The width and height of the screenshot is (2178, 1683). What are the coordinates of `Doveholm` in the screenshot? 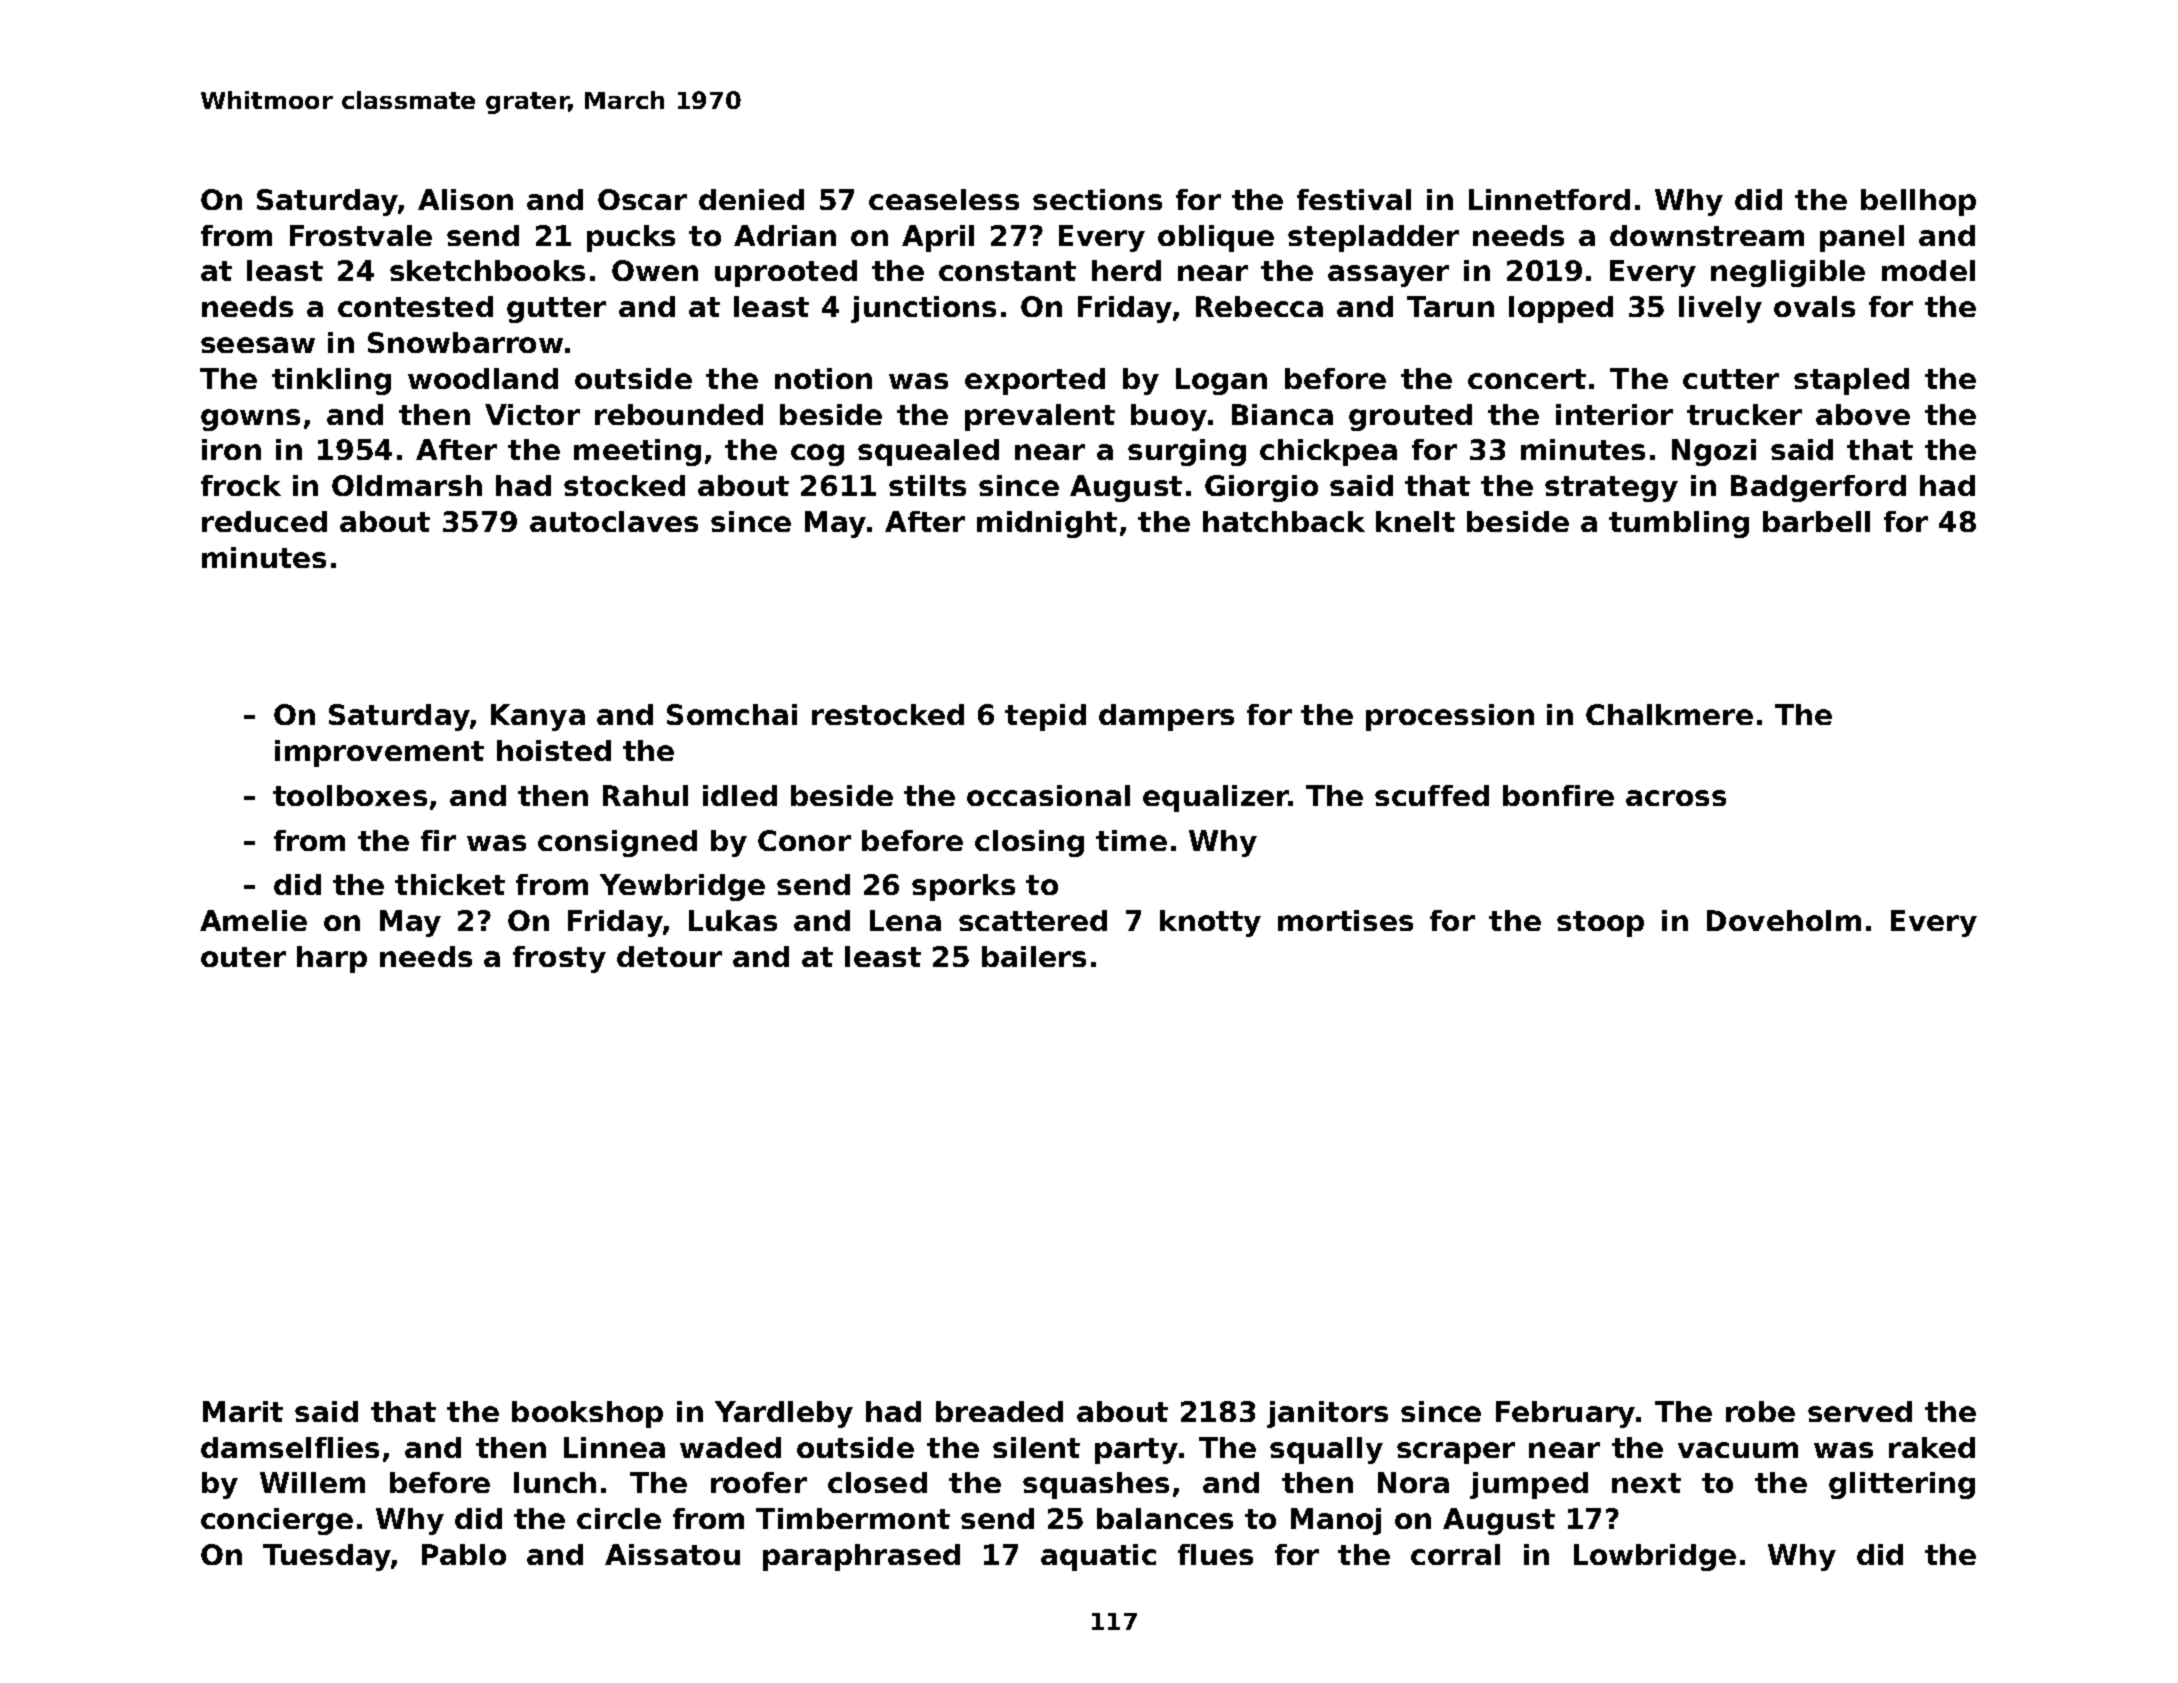 It's located at (1784, 920).
